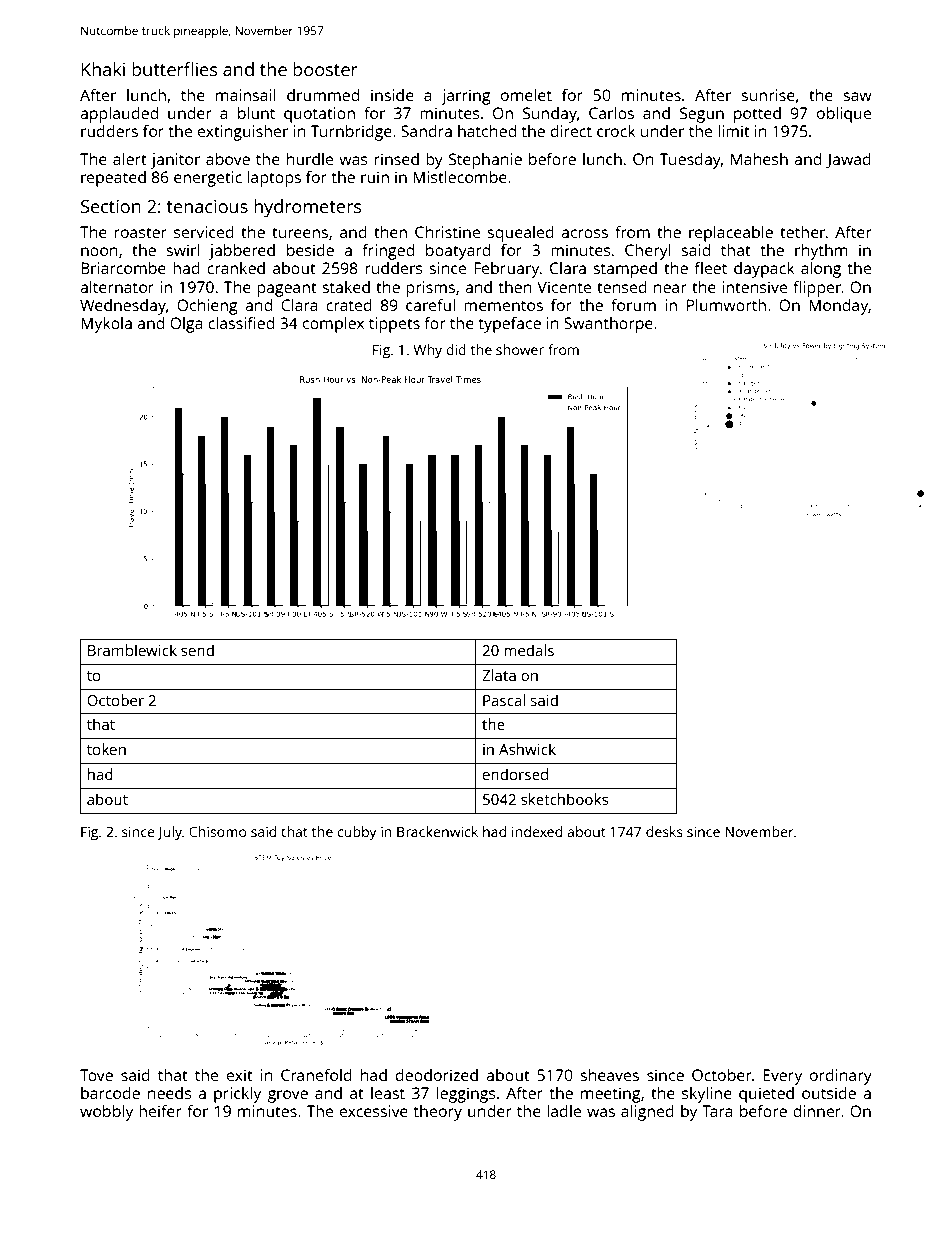 The height and width of the screenshot is (1233, 952). What do you see at coordinates (802, 232) in the screenshot?
I see `tether` at bounding box center [802, 232].
